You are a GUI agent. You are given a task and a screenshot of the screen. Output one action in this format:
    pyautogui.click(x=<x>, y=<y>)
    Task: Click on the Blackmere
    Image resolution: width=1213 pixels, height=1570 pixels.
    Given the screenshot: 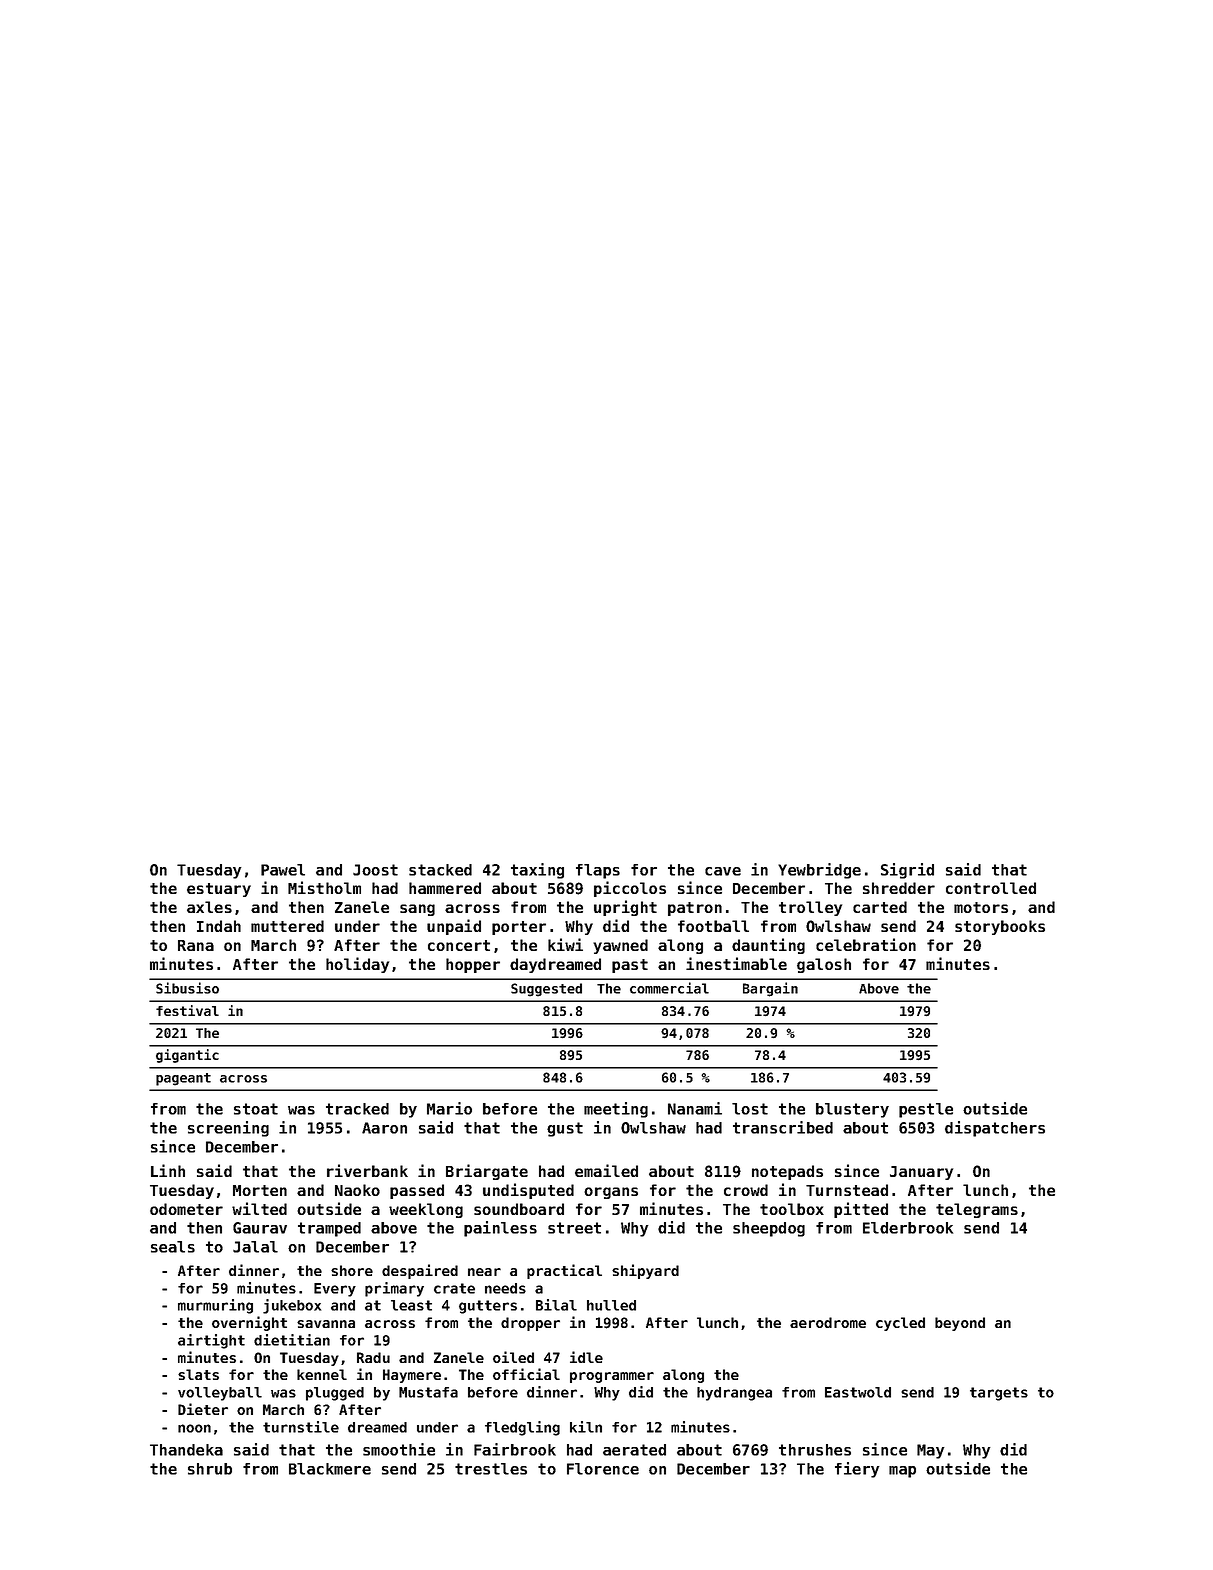 What is the action you would take?
    pyautogui.click(x=330, y=1469)
